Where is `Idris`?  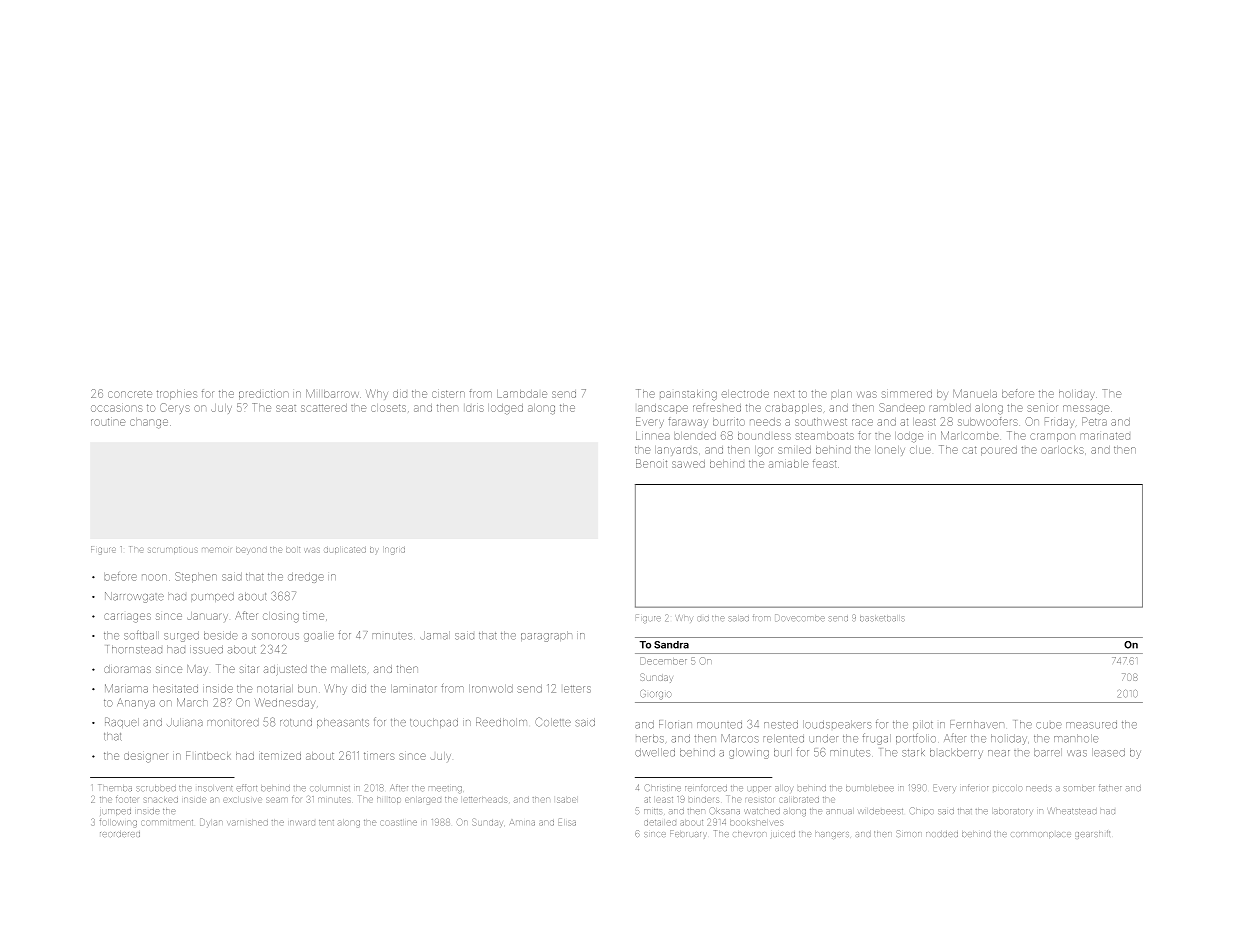
Idris is located at coordinates (475, 408).
